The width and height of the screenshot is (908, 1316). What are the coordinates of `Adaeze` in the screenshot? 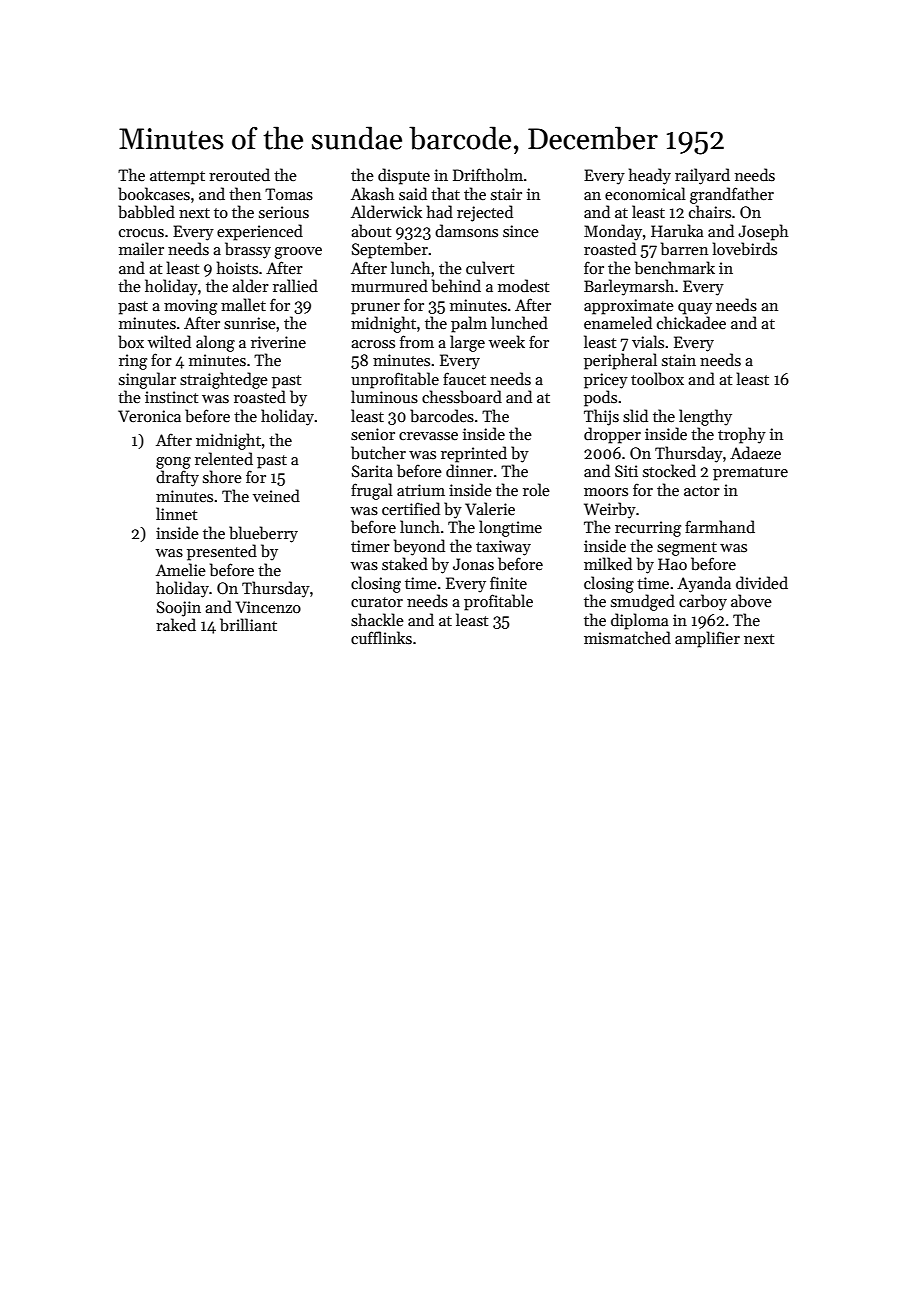 It's located at (755, 452).
